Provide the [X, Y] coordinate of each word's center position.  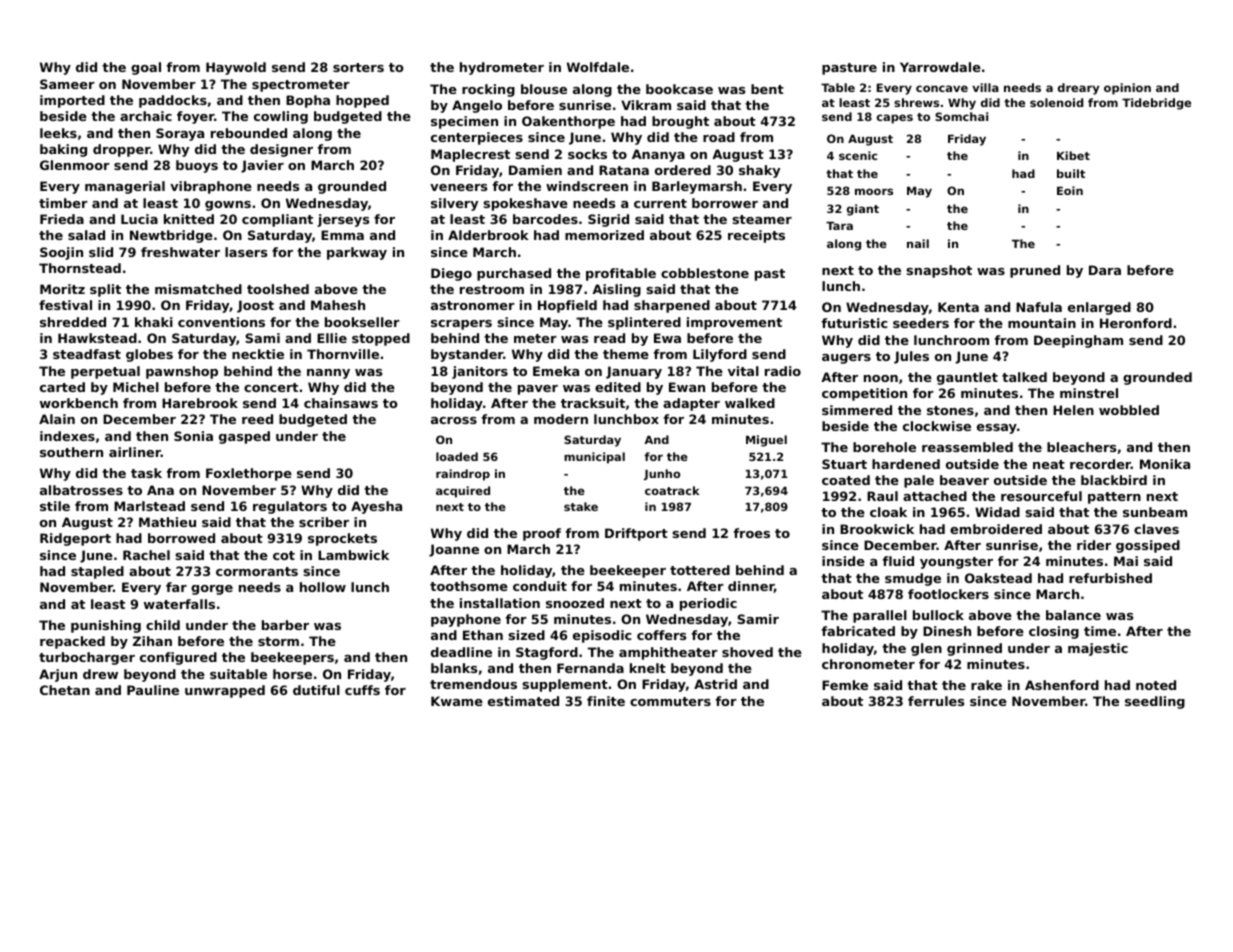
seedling [1155, 702]
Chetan [65, 690]
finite [606, 701]
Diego [451, 274]
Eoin [1070, 190]
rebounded [249, 133]
